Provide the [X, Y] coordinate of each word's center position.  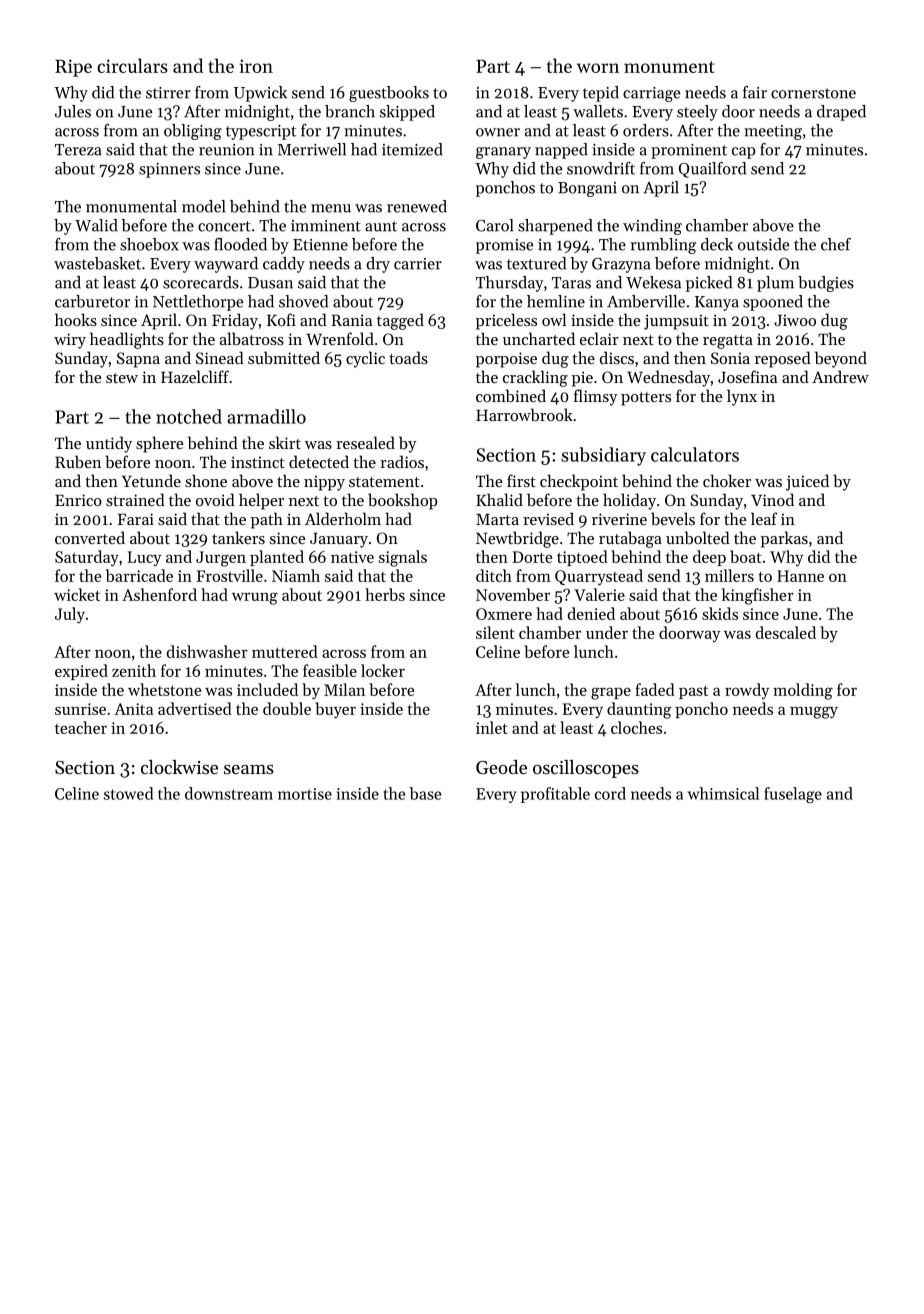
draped [841, 113]
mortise [305, 794]
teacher [81, 727]
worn [598, 68]
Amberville [646, 301]
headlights [127, 340]
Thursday [510, 284]
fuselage [793, 795]
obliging [193, 132]
